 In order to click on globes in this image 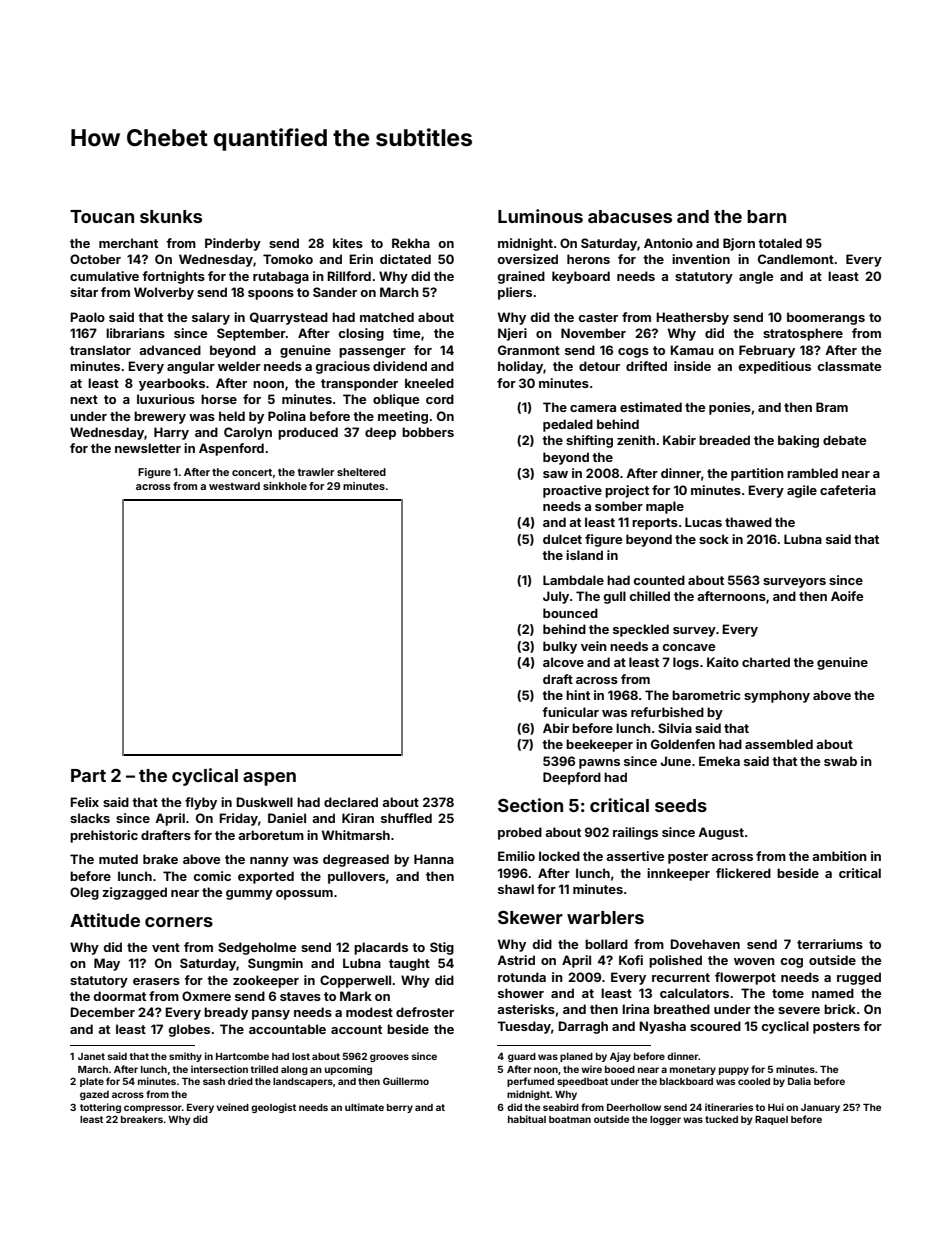, I will do `click(189, 1030)`.
